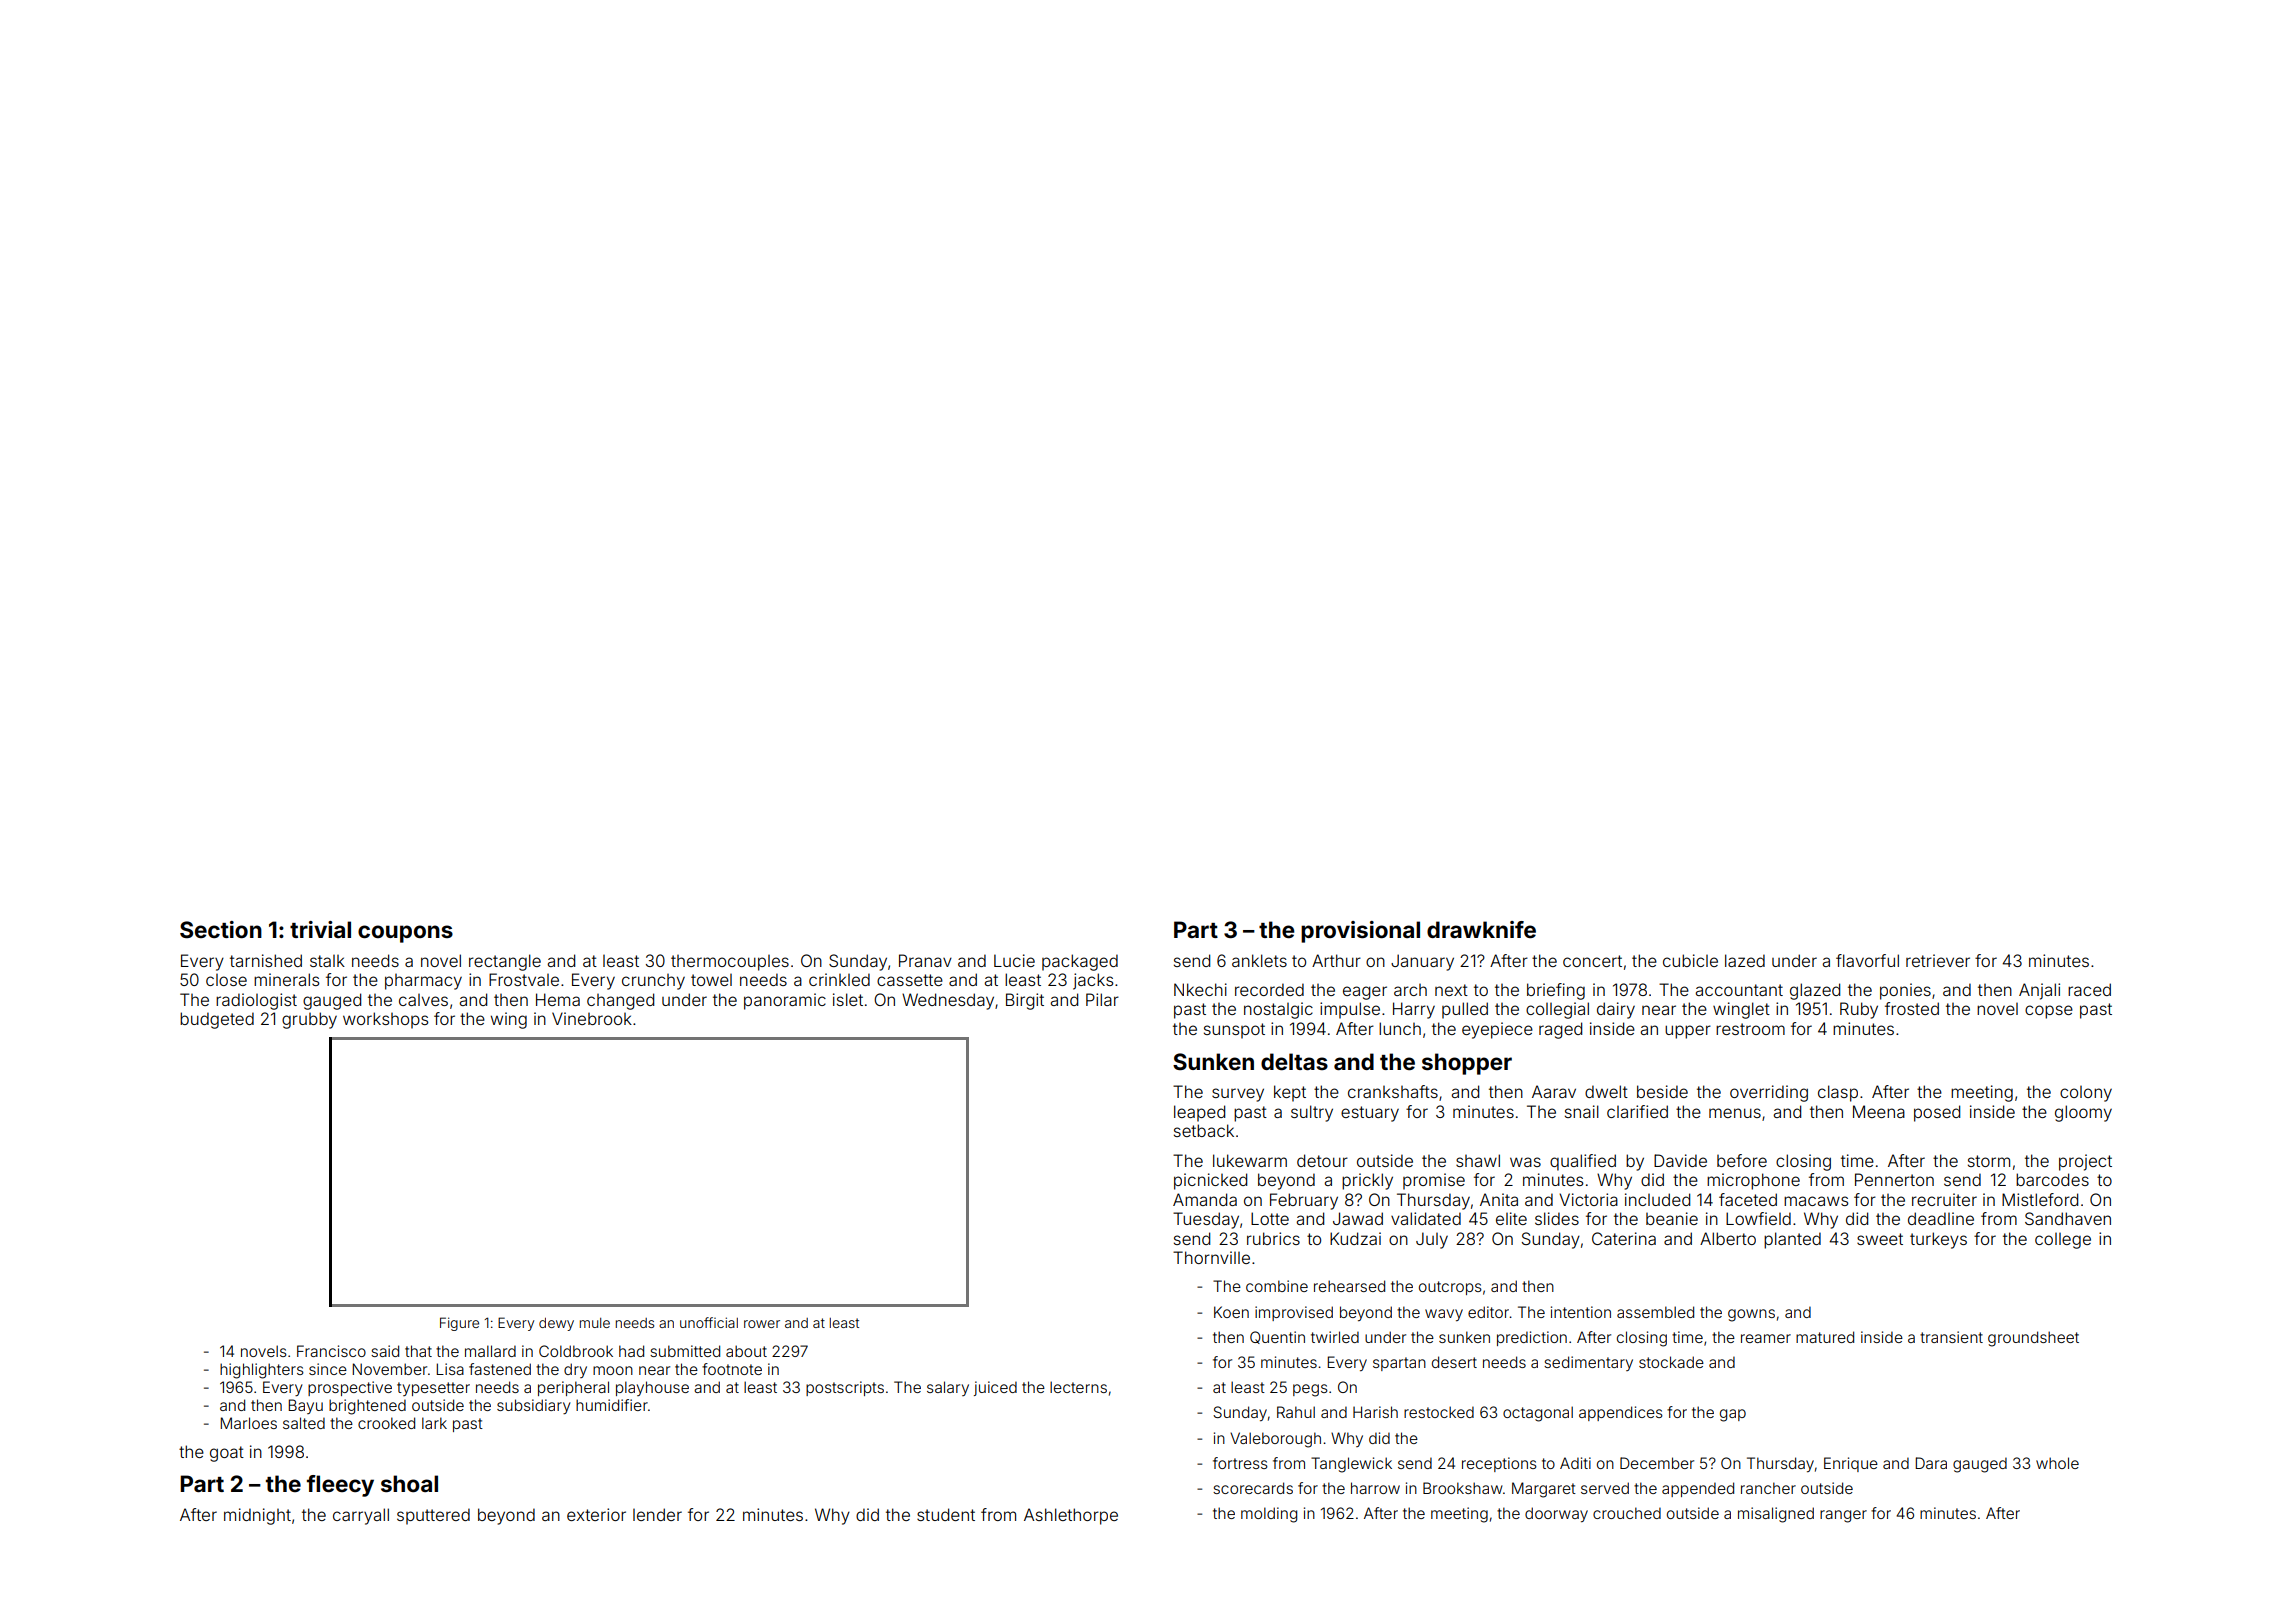 This screenshot has width=2292, height=1620. What do you see at coordinates (1205, 1199) in the screenshot?
I see `Amanda` at bounding box center [1205, 1199].
